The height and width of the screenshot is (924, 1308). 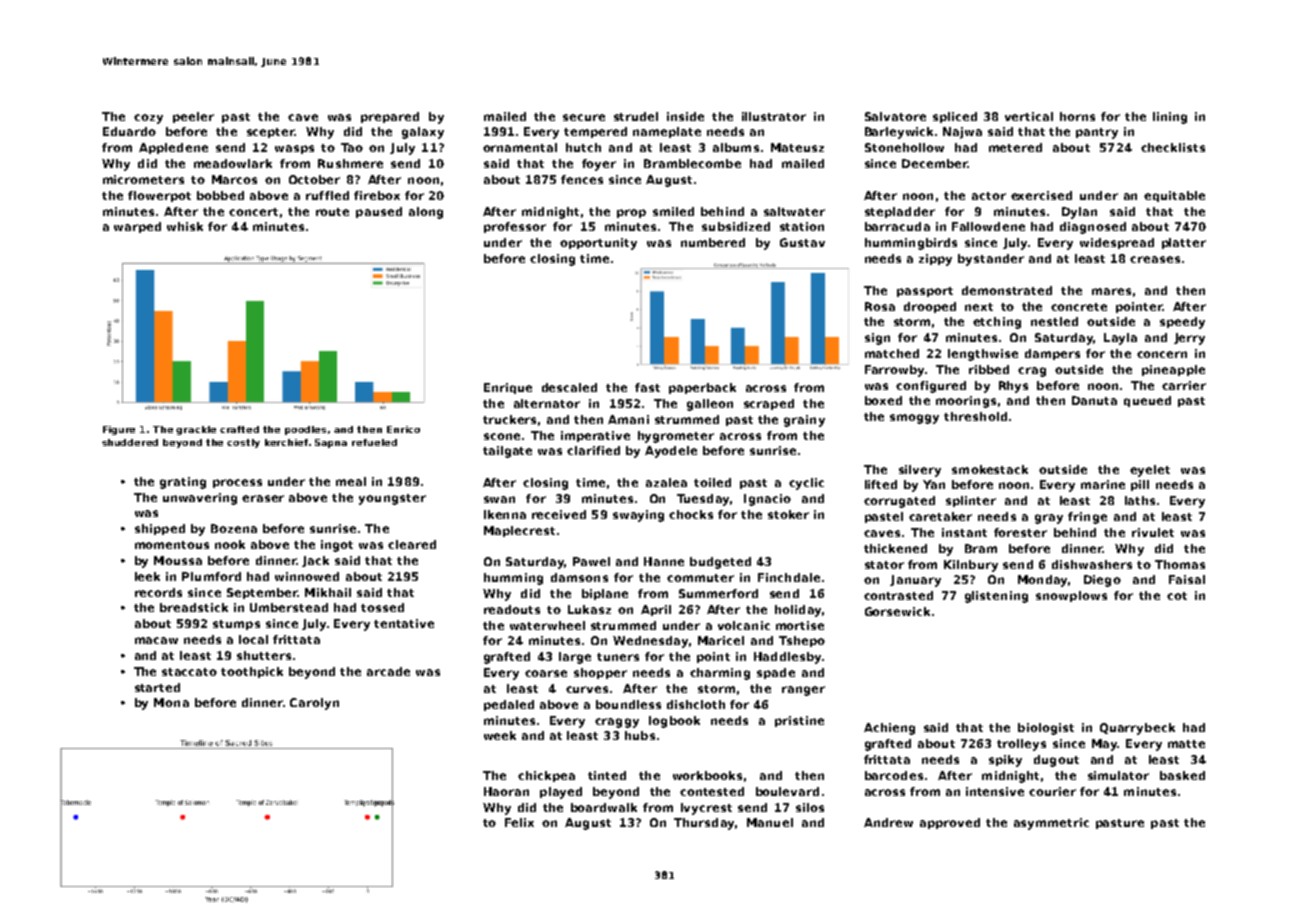 I want to click on Stonehollow, so click(x=904, y=147).
